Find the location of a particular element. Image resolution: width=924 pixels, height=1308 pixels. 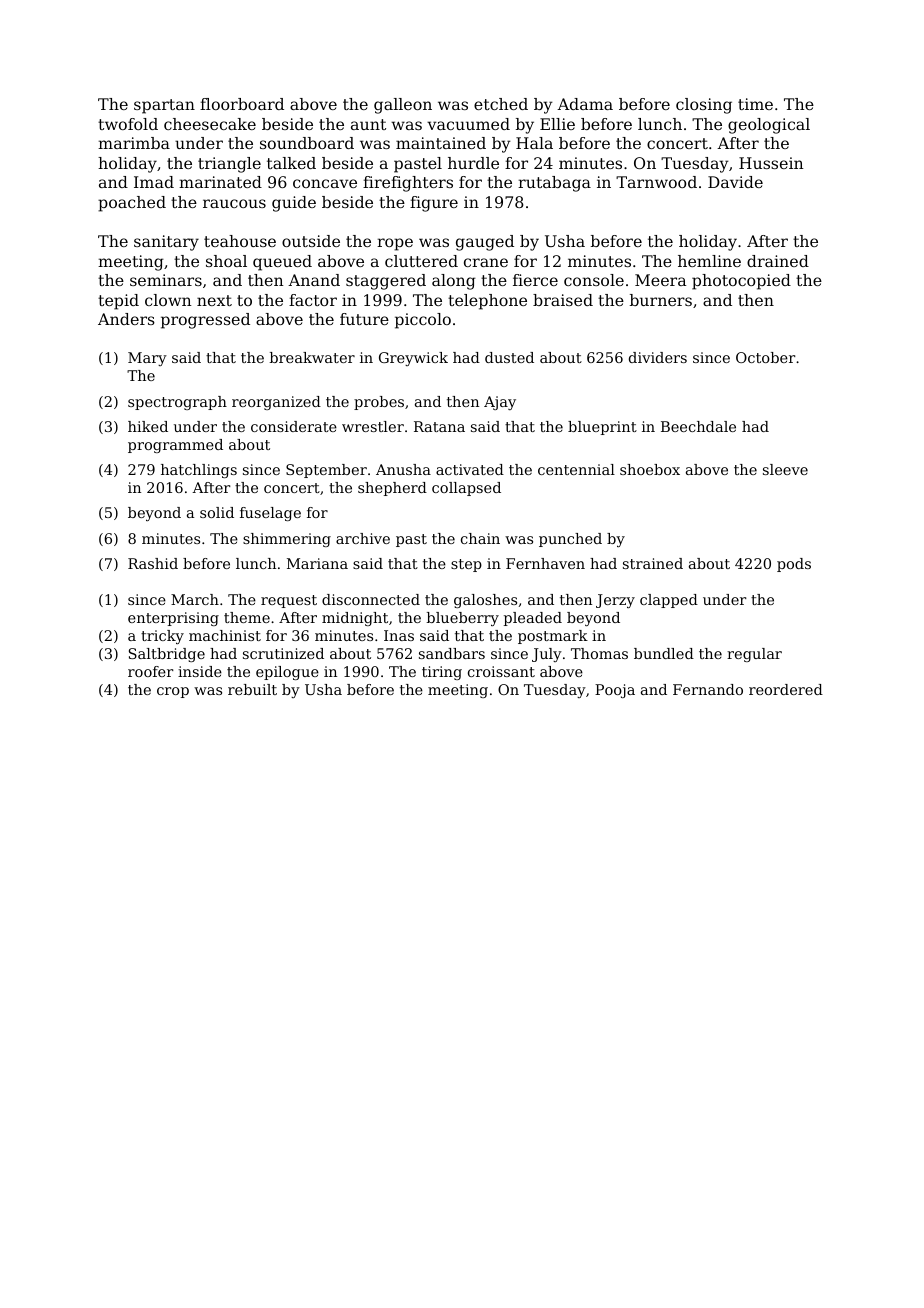

dusted is located at coordinates (509, 357).
